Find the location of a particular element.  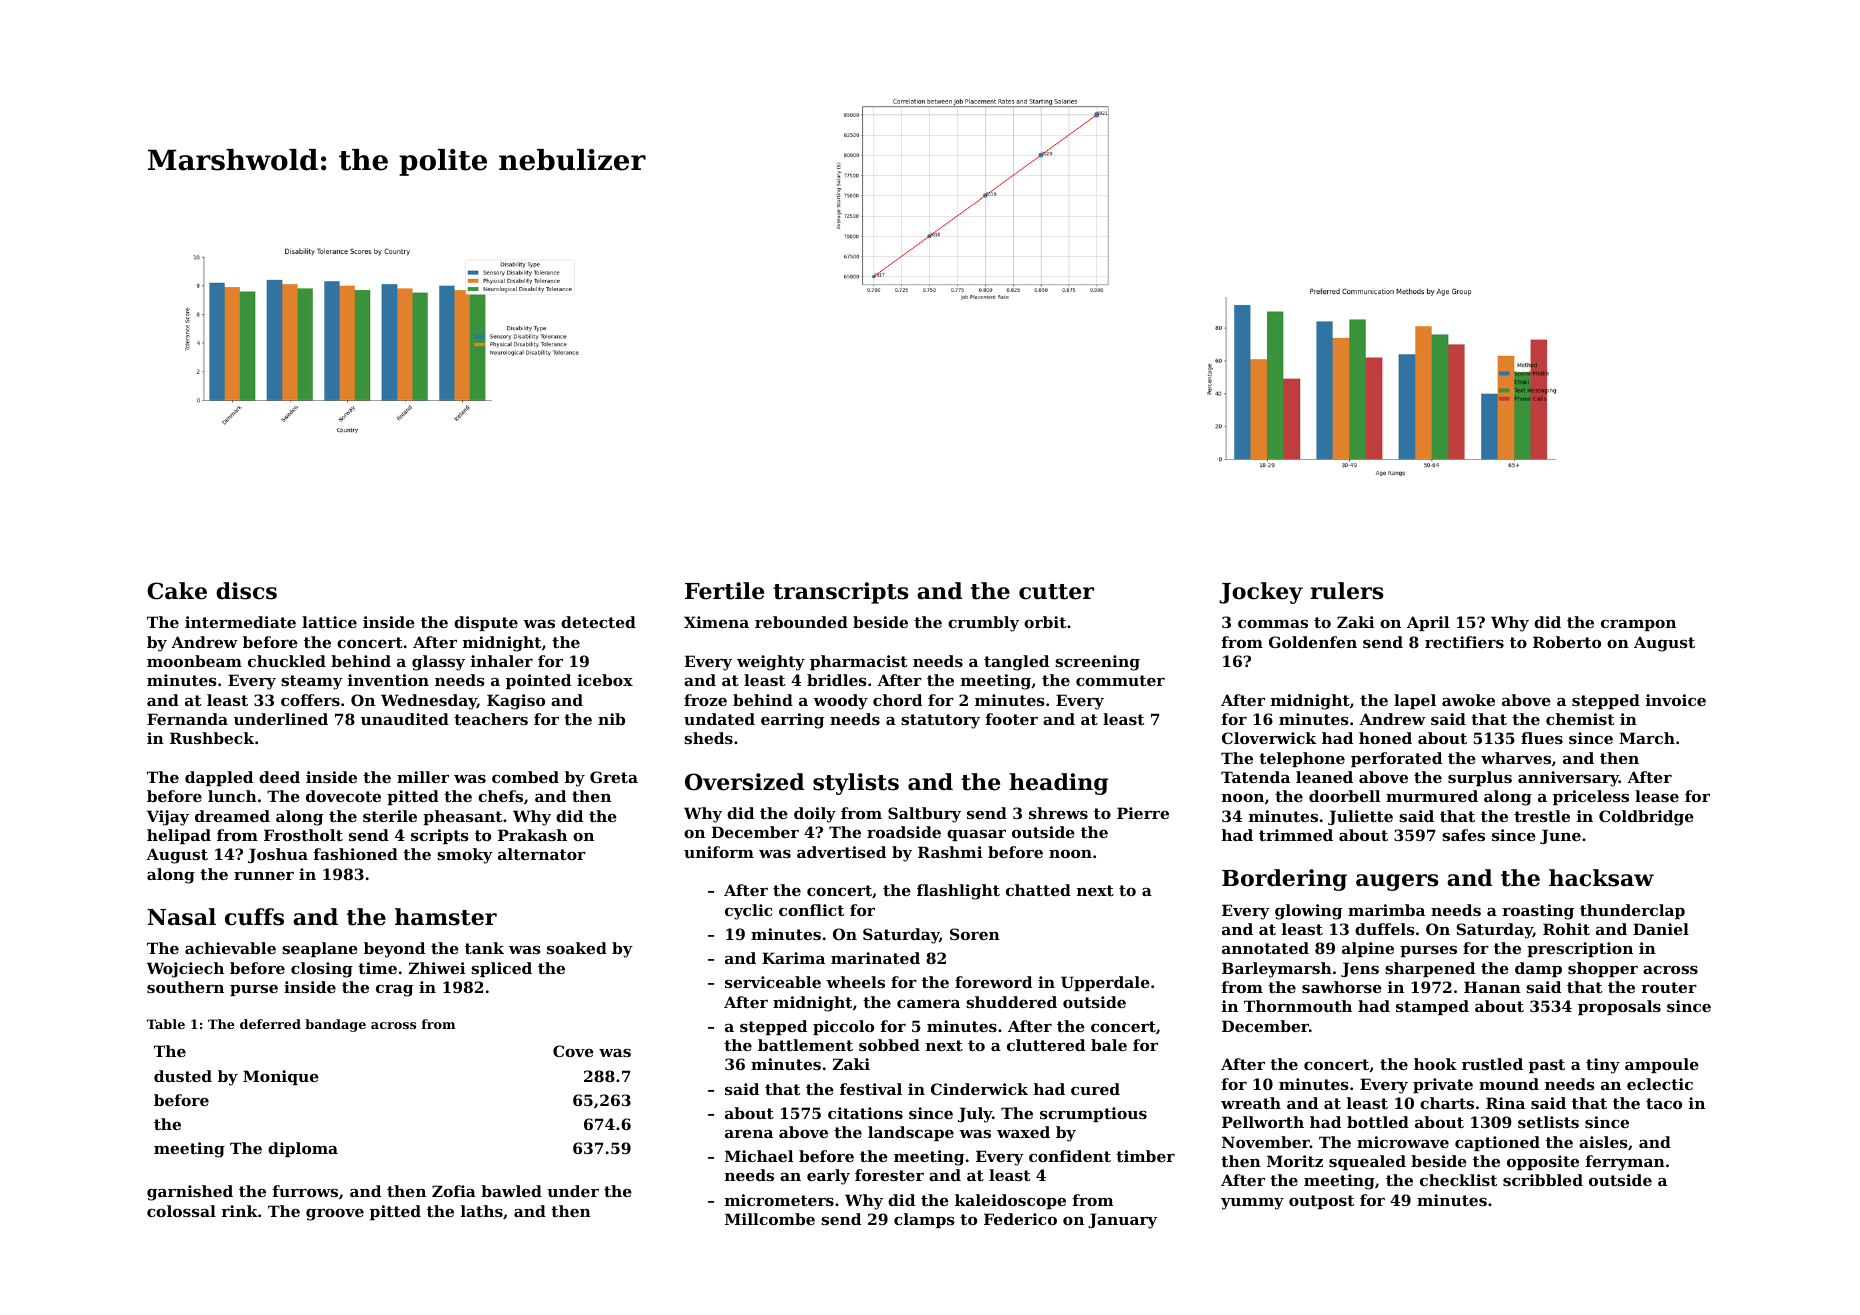

flues is located at coordinates (1542, 738).
